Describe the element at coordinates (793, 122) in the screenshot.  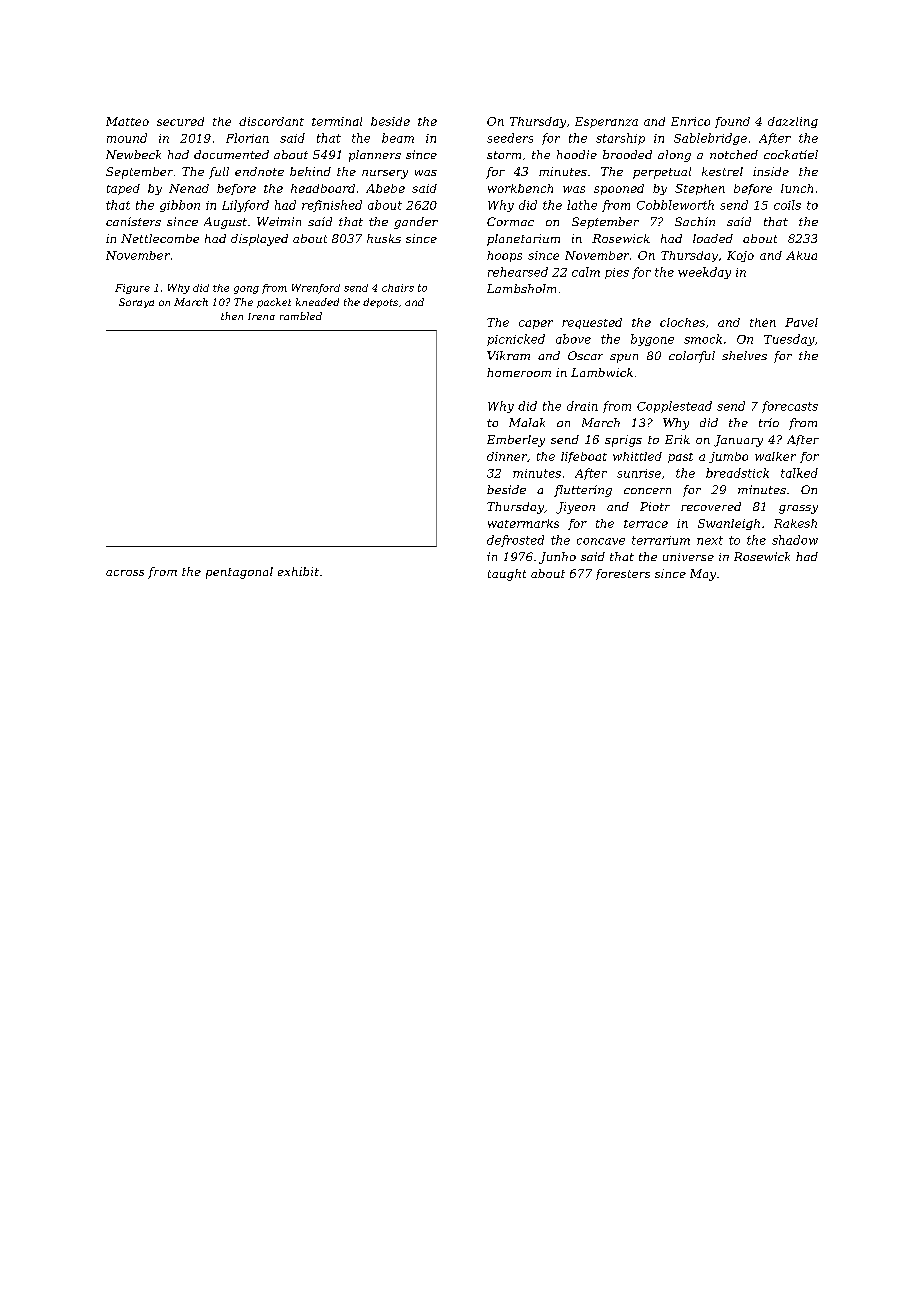
I see `dazzling` at that location.
